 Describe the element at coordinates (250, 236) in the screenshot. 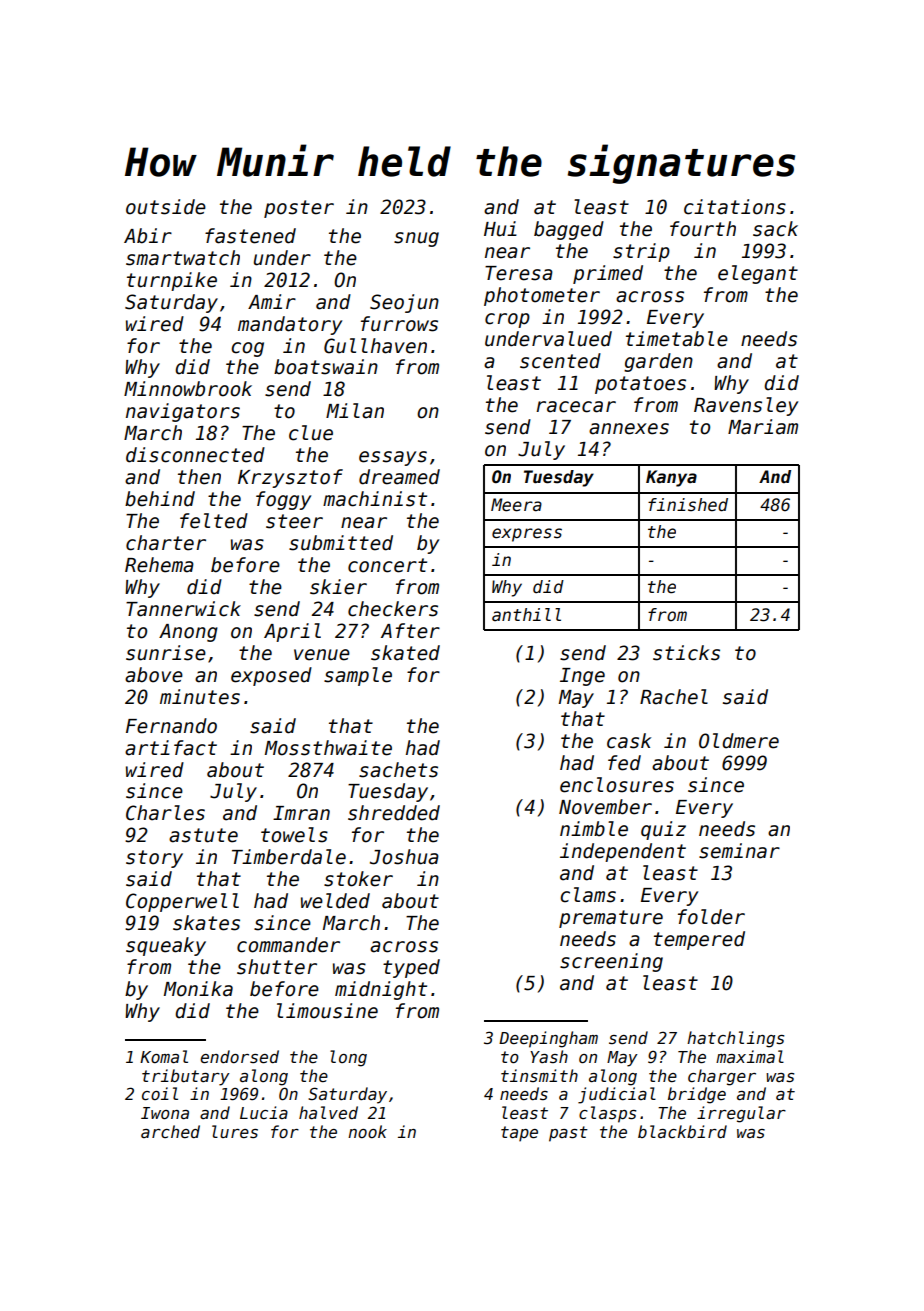

I see `fastened` at that location.
